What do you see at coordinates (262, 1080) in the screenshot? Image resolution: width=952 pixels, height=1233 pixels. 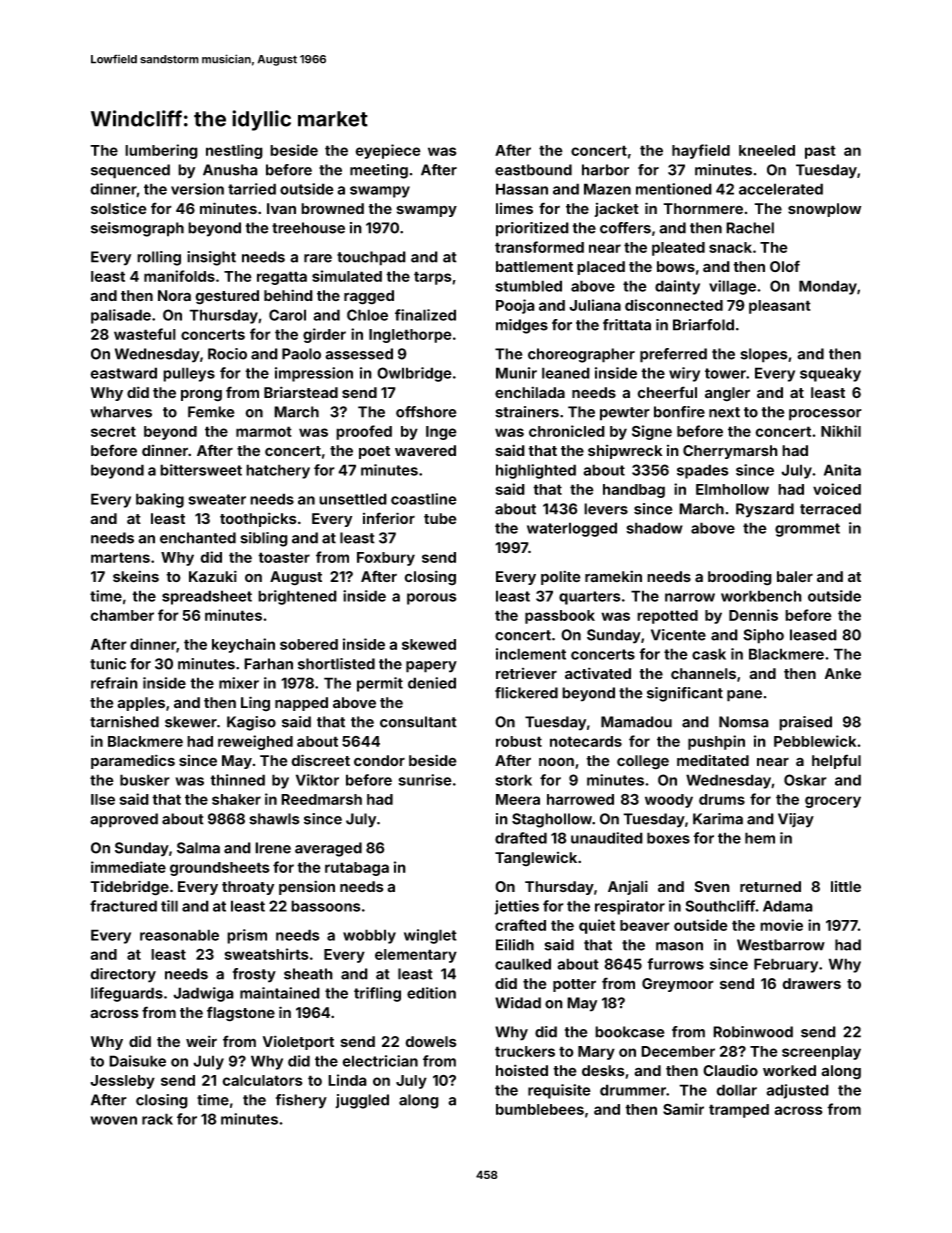 I see `calculators` at bounding box center [262, 1080].
